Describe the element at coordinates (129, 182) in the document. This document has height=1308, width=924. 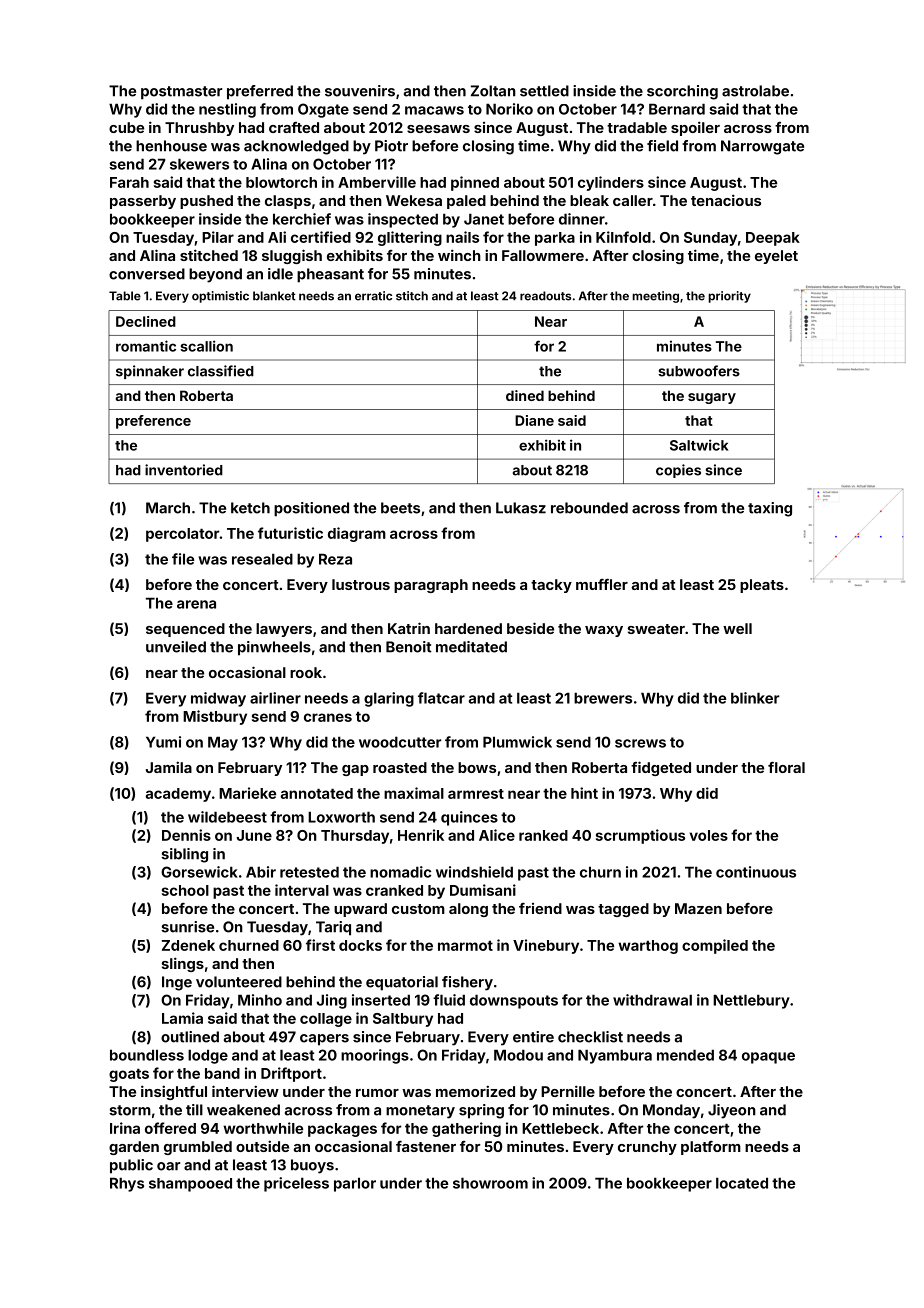
I see `Farah` at that location.
